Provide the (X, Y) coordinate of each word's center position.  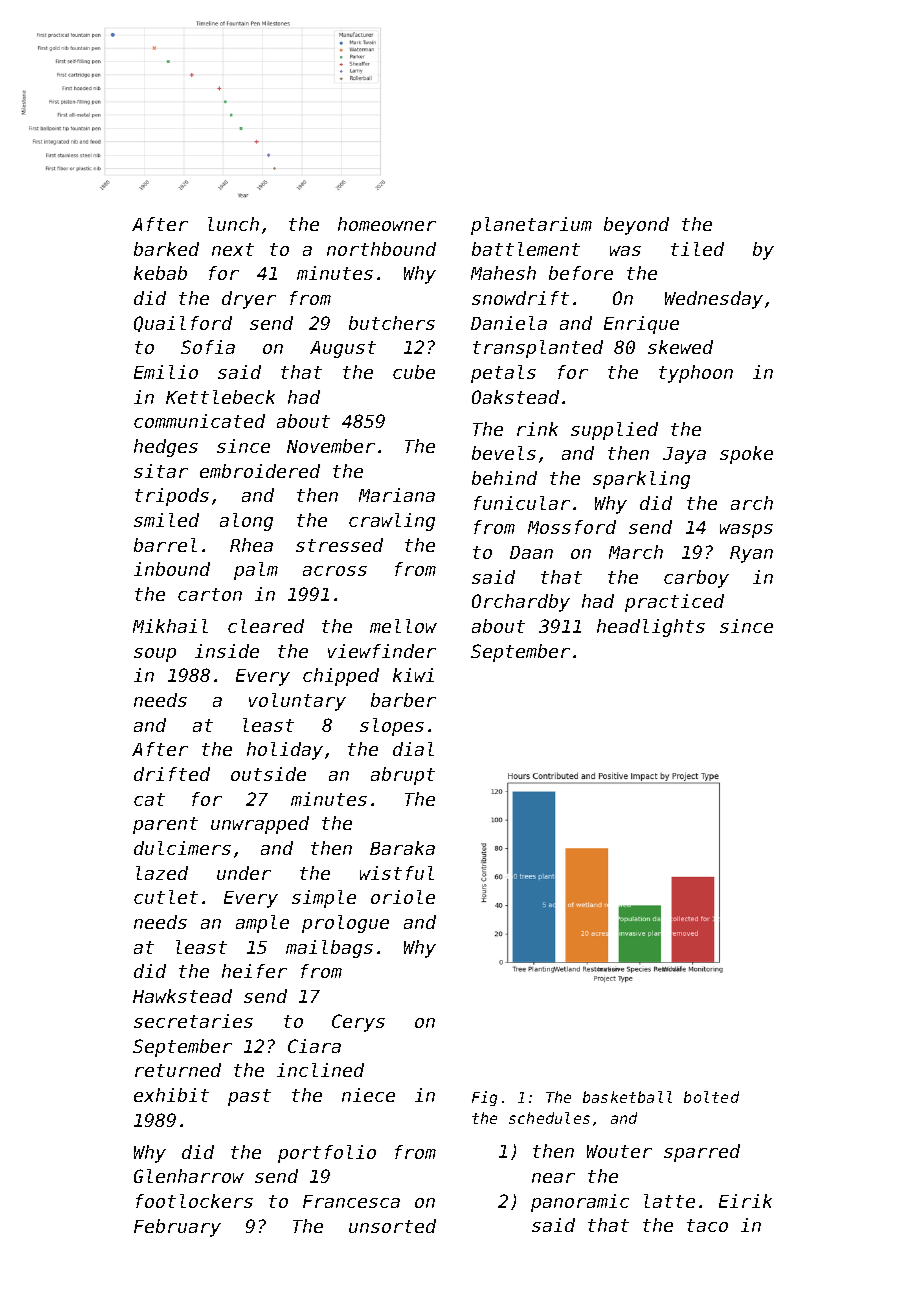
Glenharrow (189, 1176)
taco (707, 1225)
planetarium (531, 226)
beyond (636, 226)
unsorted (392, 1226)
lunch (233, 224)
